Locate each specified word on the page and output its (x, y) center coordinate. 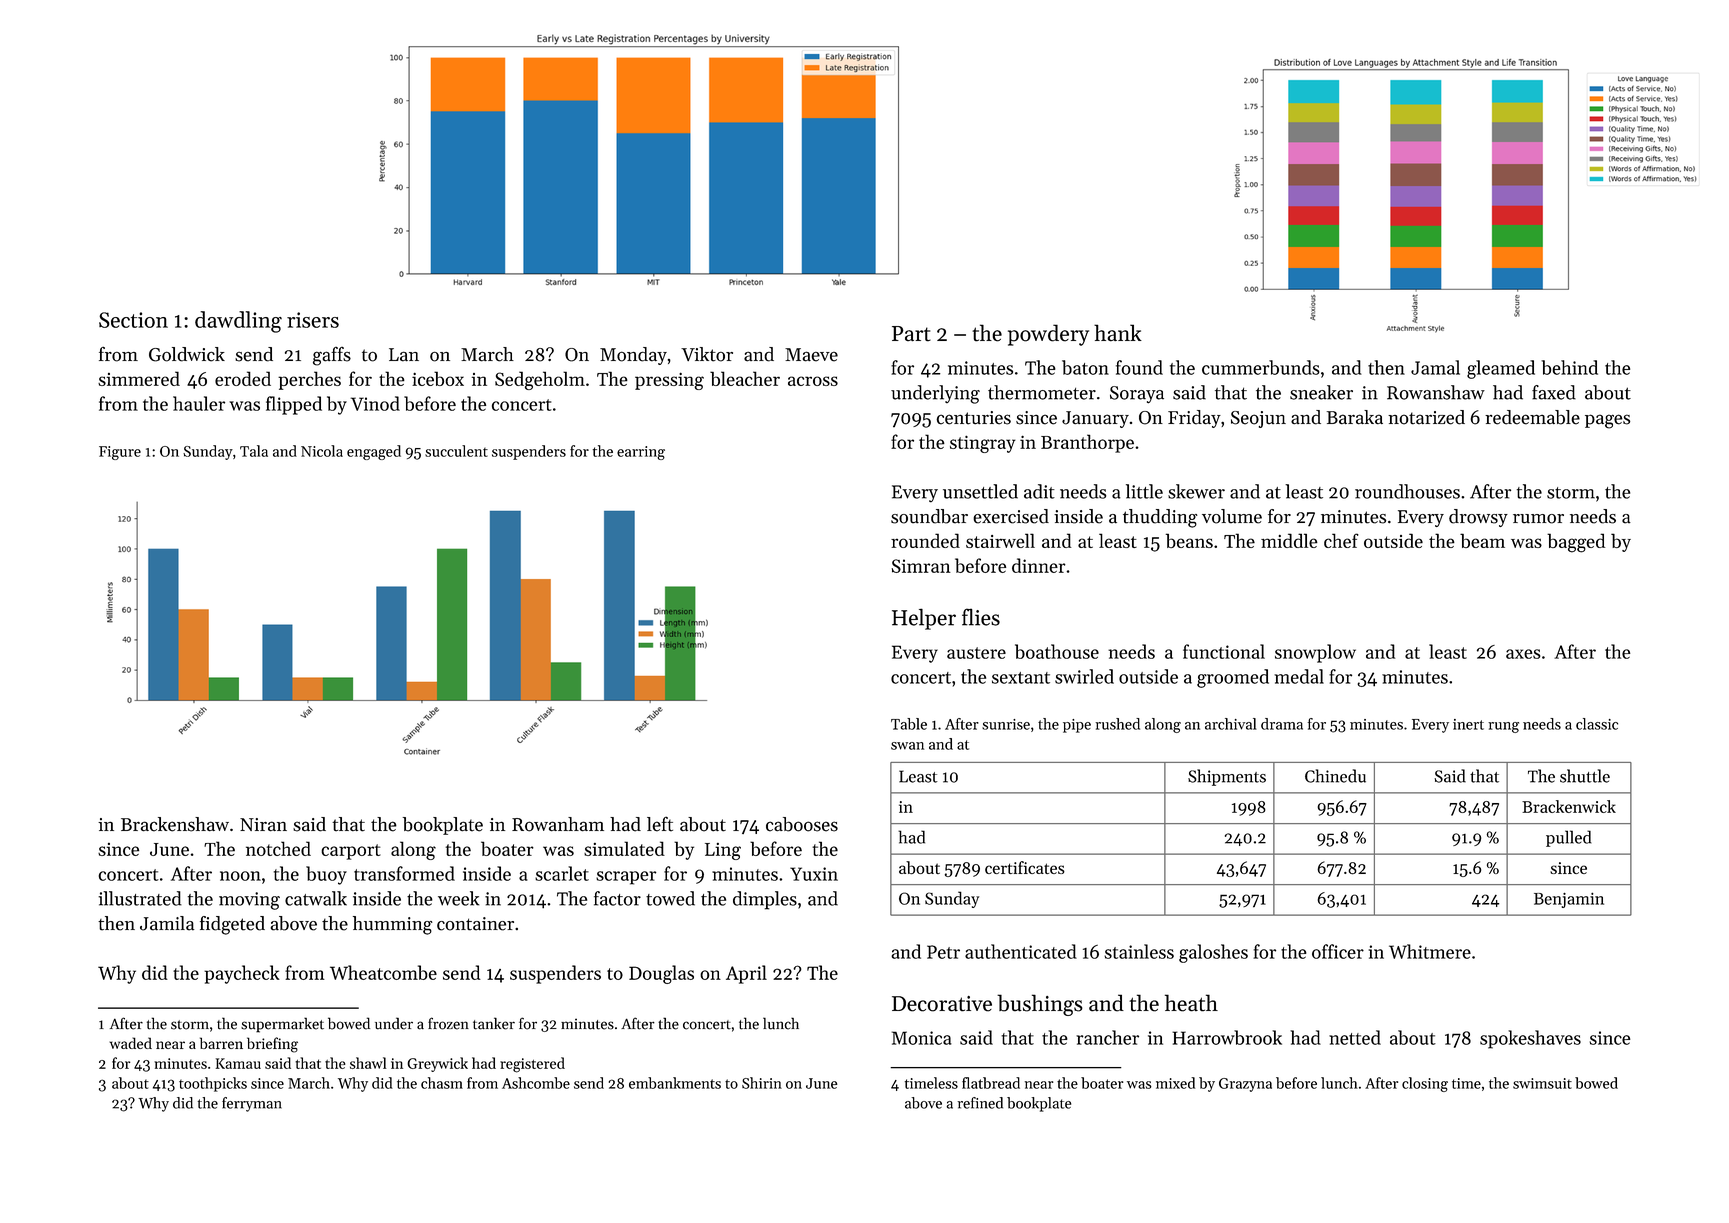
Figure (120, 453)
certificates (1025, 867)
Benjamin (1569, 900)
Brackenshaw (175, 824)
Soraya (1137, 395)
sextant (1021, 678)
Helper (924, 619)
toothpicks (213, 1084)
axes (1523, 654)
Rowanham (558, 824)
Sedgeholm (540, 380)
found (1139, 367)
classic (1597, 724)
